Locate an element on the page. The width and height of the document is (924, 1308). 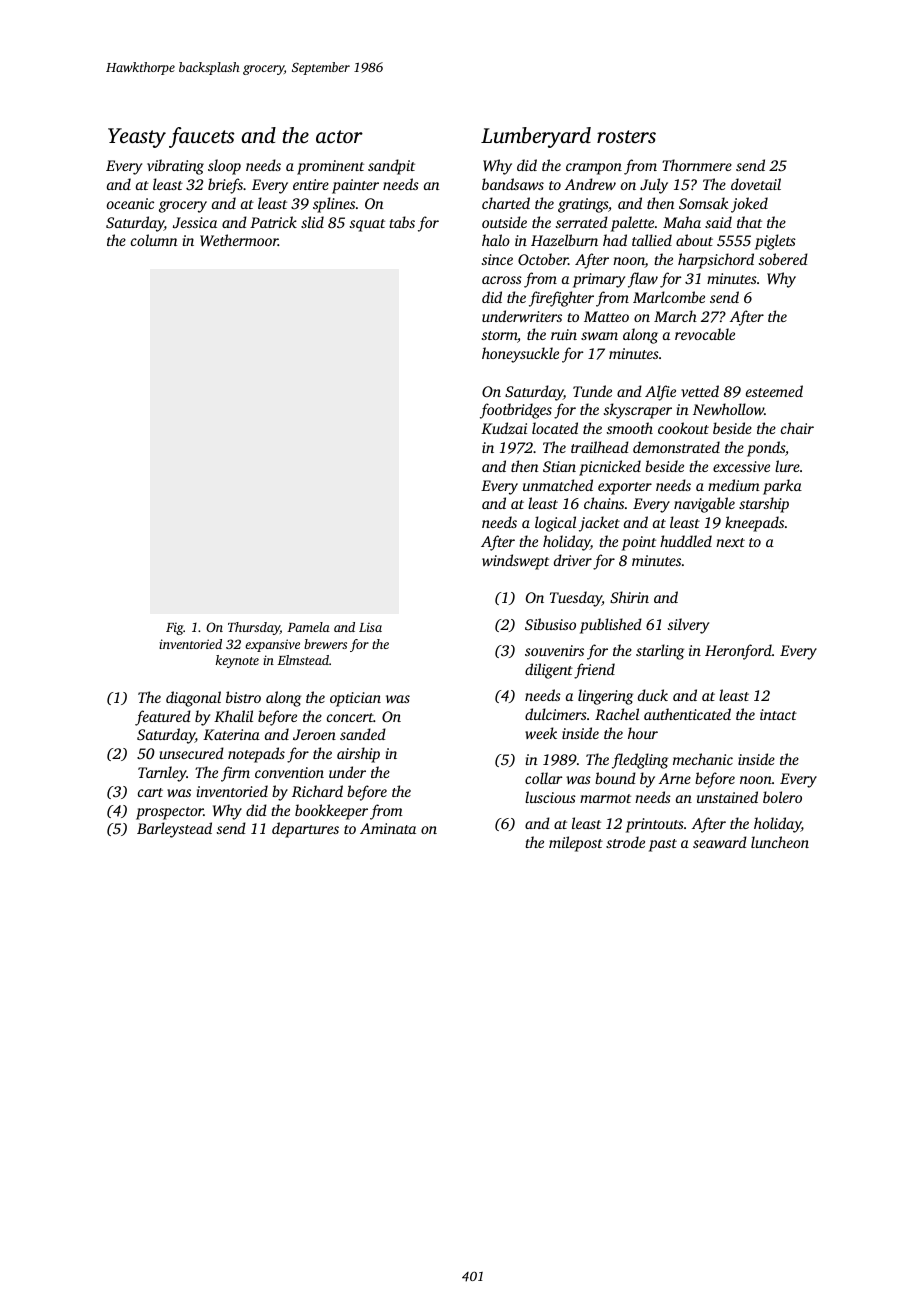
silvery is located at coordinates (688, 626).
